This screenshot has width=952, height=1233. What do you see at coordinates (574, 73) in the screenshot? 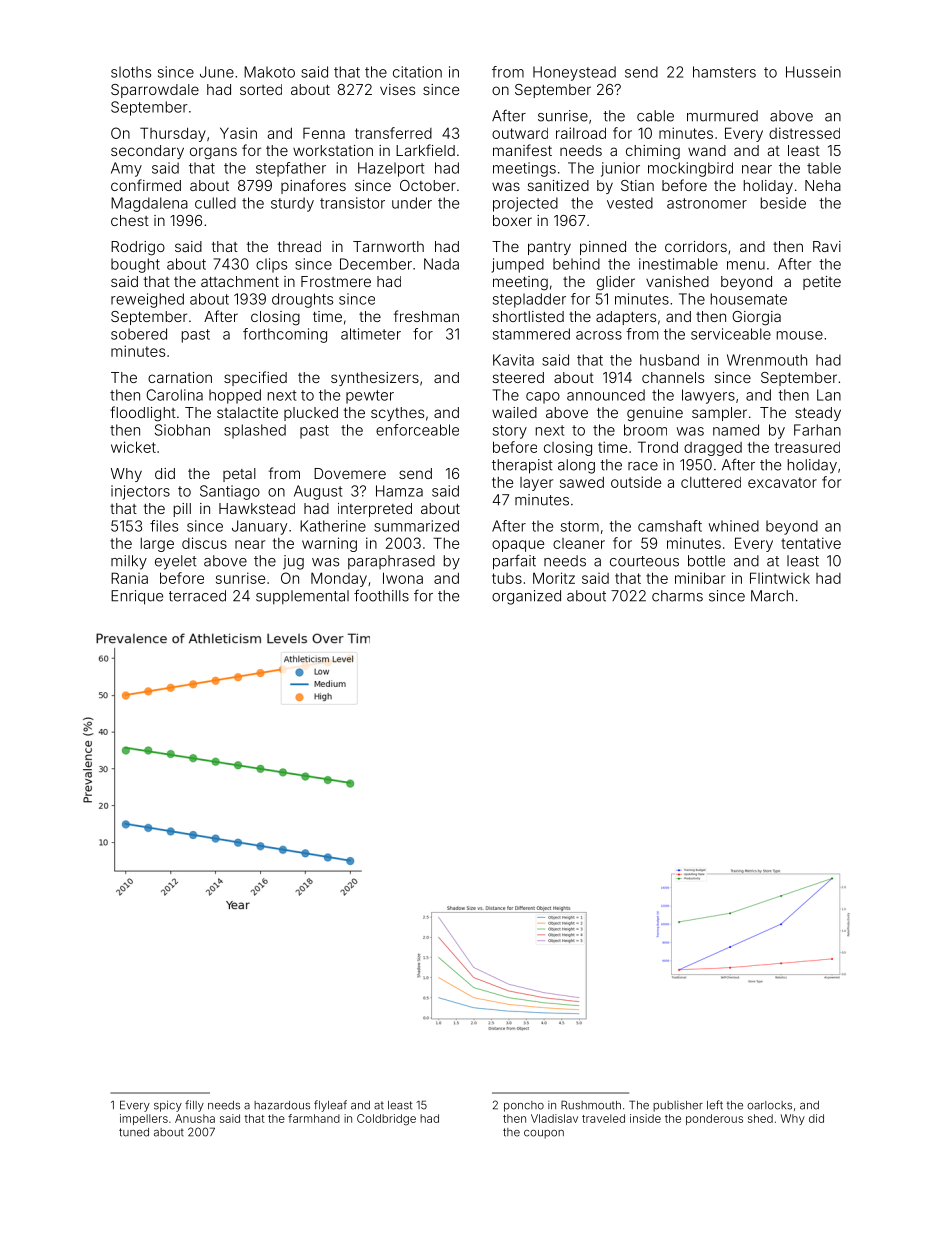
I see `Honeystead` at bounding box center [574, 73].
